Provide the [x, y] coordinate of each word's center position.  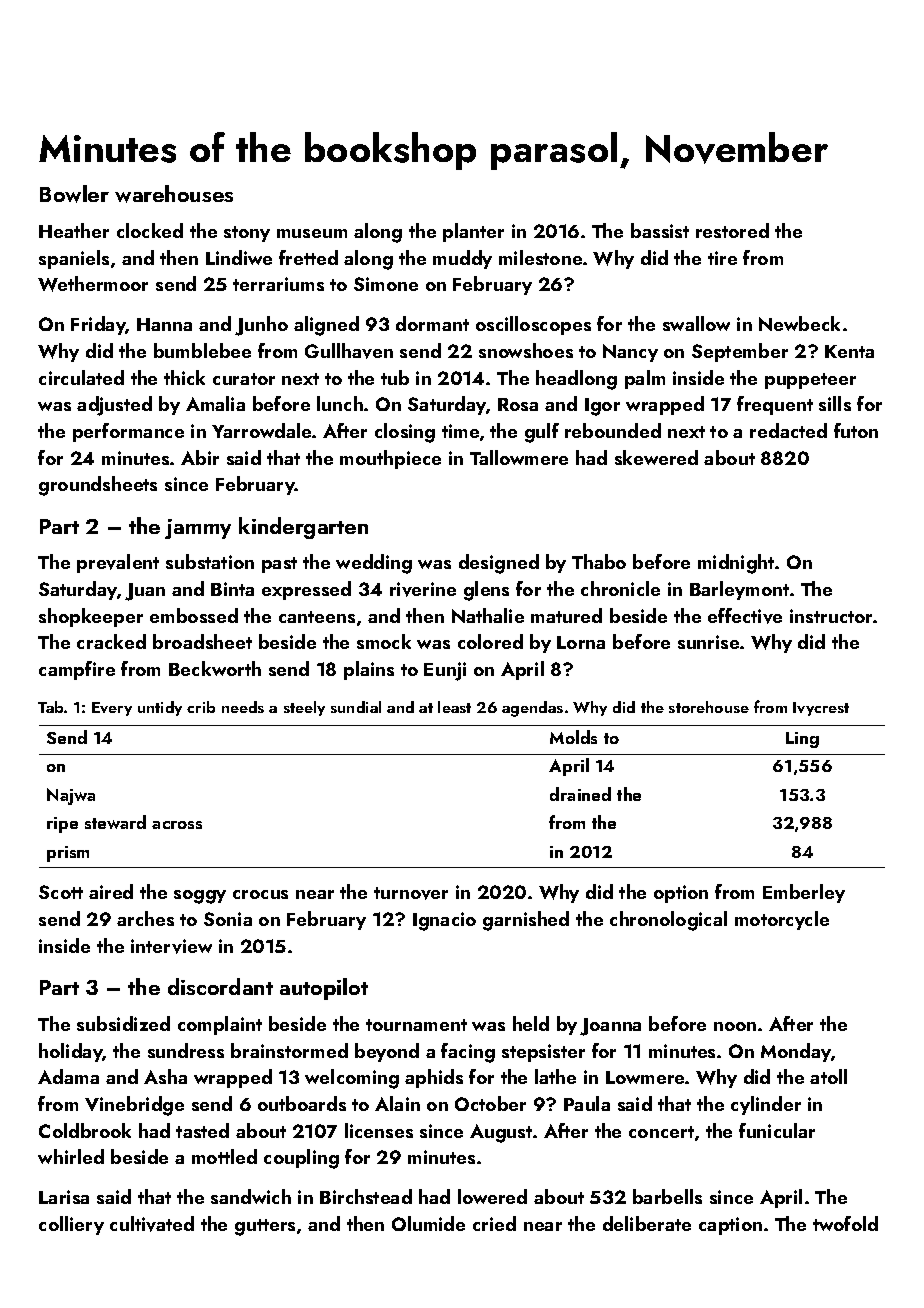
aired [111, 891]
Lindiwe [239, 257]
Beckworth [215, 668]
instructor [832, 616]
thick [184, 377]
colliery [71, 1225]
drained [580, 794]
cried [494, 1223]
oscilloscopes [533, 325]
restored [732, 230]
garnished [526, 921]
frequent [775, 405]
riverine [423, 589]
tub [395, 377]
